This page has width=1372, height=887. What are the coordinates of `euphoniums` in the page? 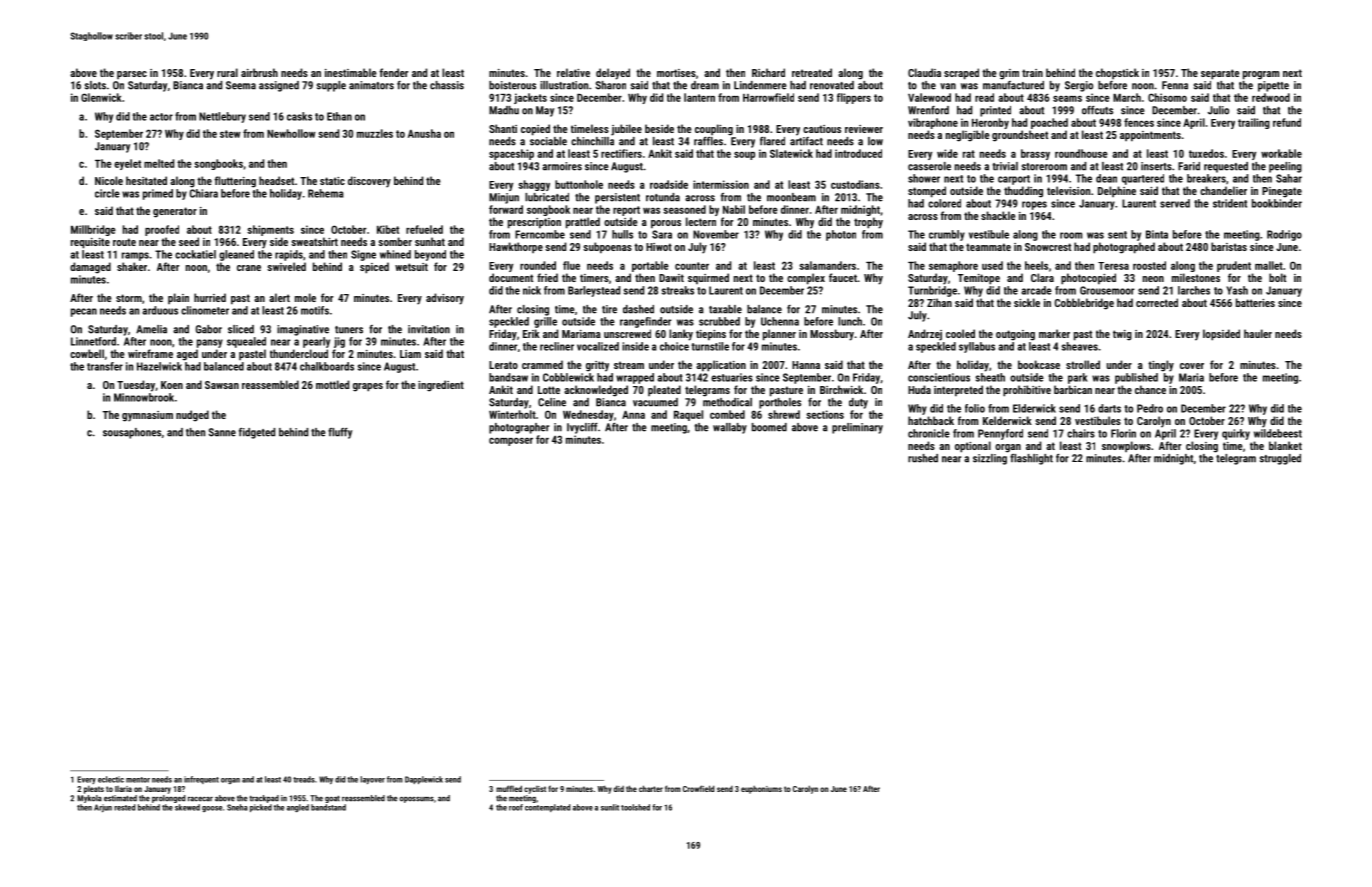 It's located at (761, 789).
